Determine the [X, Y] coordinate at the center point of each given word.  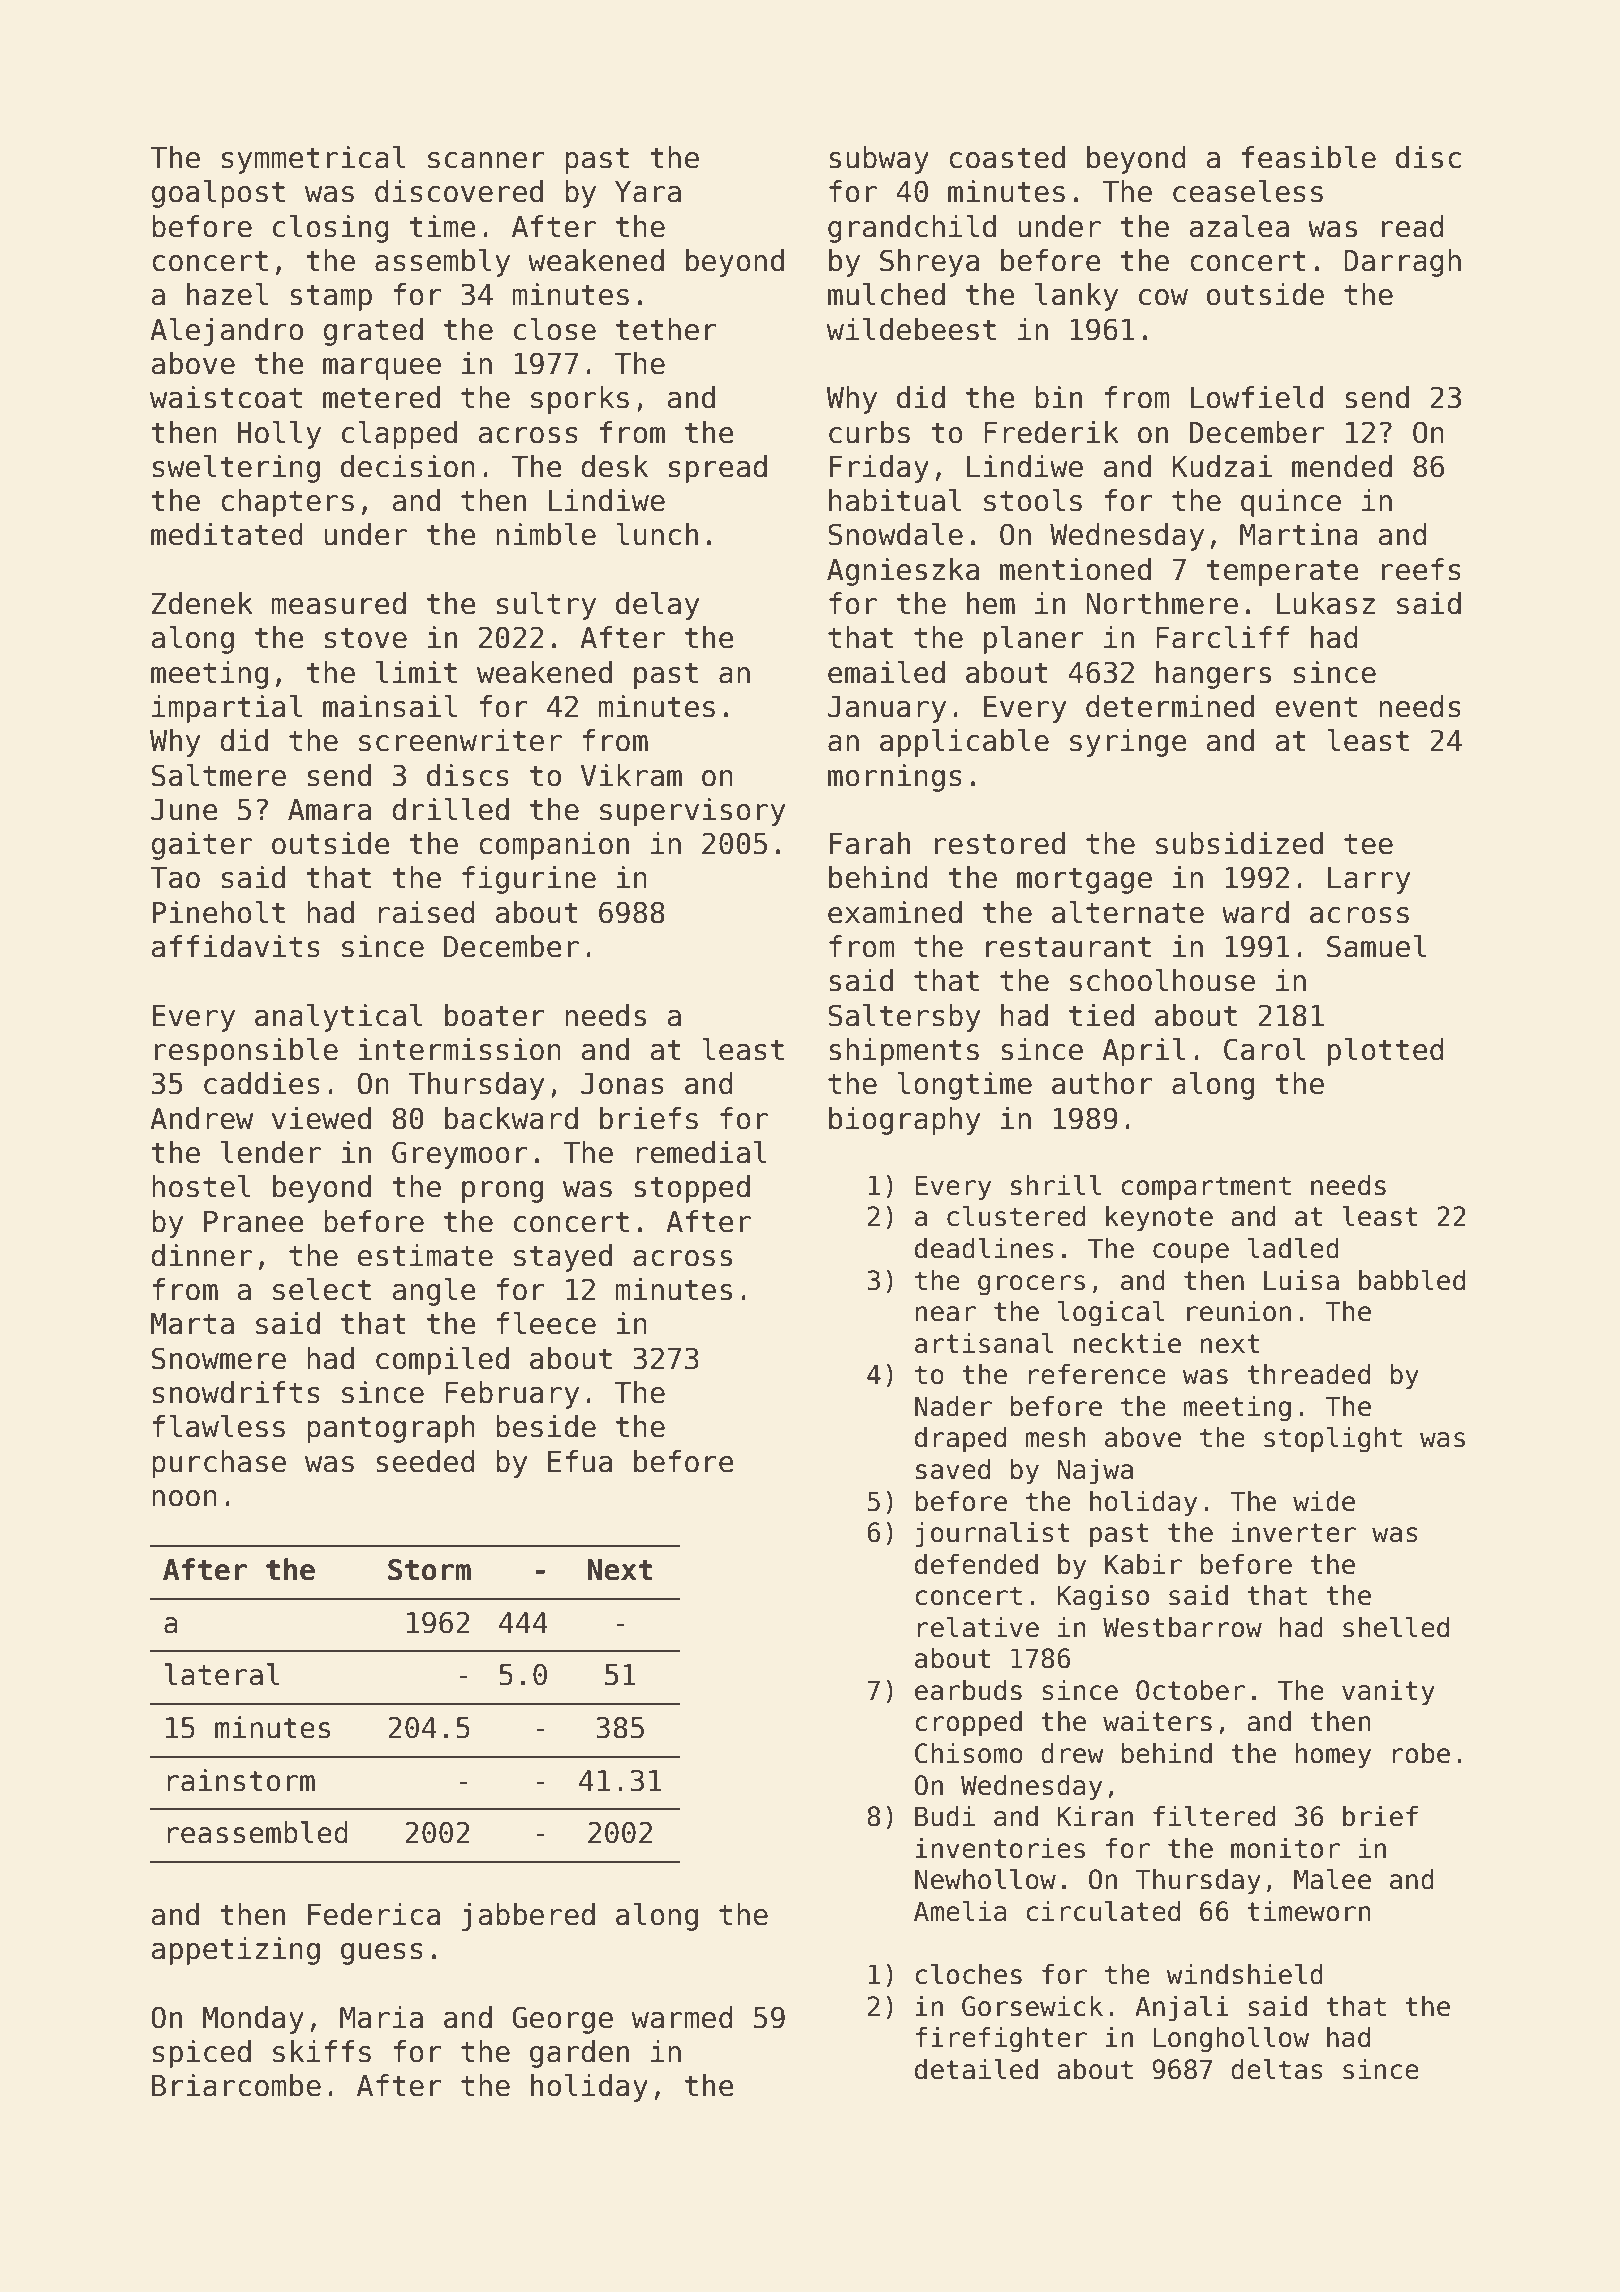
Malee [1332, 1879]
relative [978, 1627]
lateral [222, 1674]
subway [879, 160]
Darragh [1402, 263]
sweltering [236, 469]
